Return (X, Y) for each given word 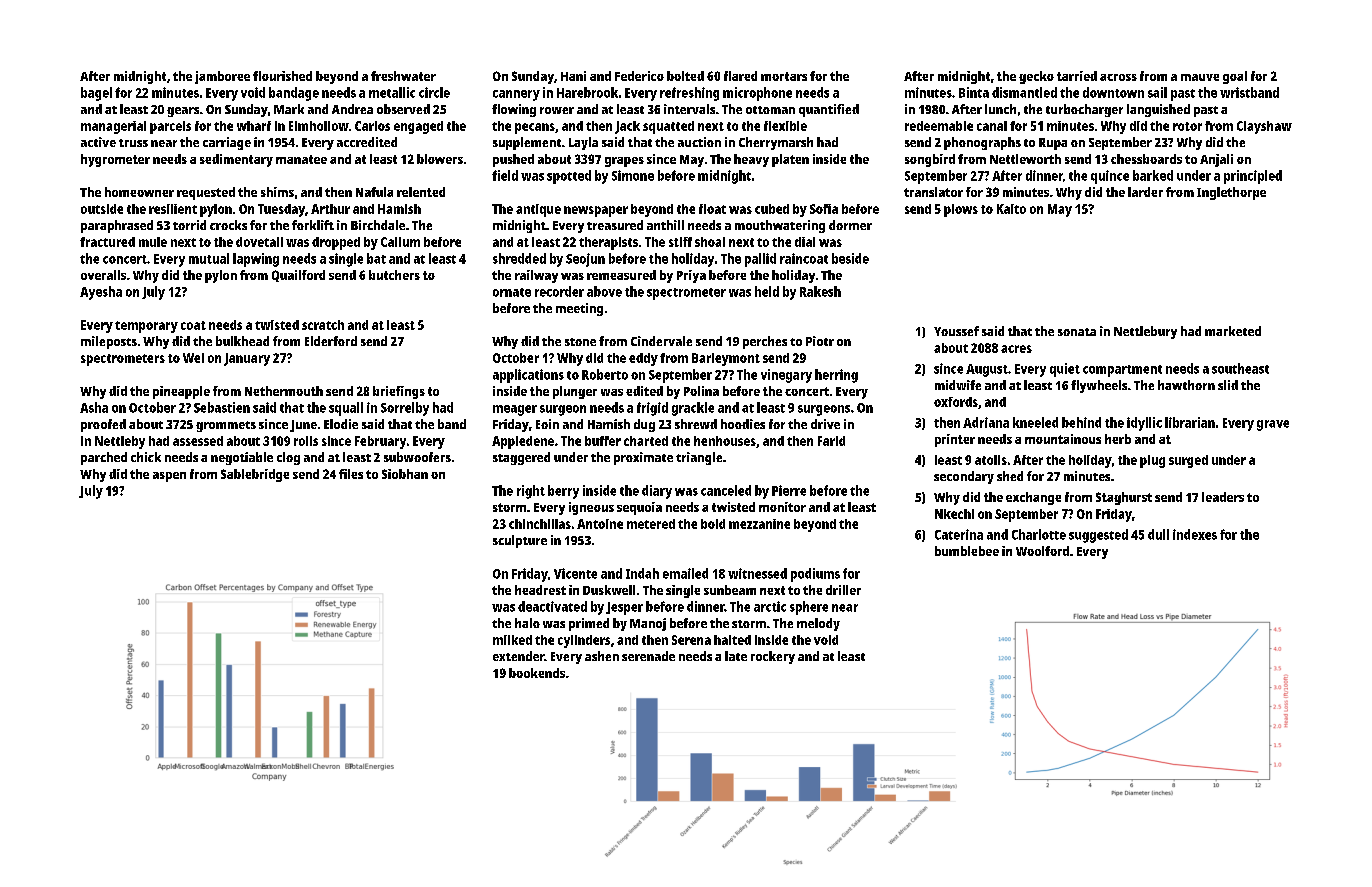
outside (102, 209)
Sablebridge (255, 475)
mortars (784, 76)
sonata (1077, 332)
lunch (1000, 109)
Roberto (605, 374)
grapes (624, 162)
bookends (537, 673)
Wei (193, 358)
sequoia (639, 508)
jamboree (222, 77)
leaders (1223, 497)
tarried (1077, 76)
